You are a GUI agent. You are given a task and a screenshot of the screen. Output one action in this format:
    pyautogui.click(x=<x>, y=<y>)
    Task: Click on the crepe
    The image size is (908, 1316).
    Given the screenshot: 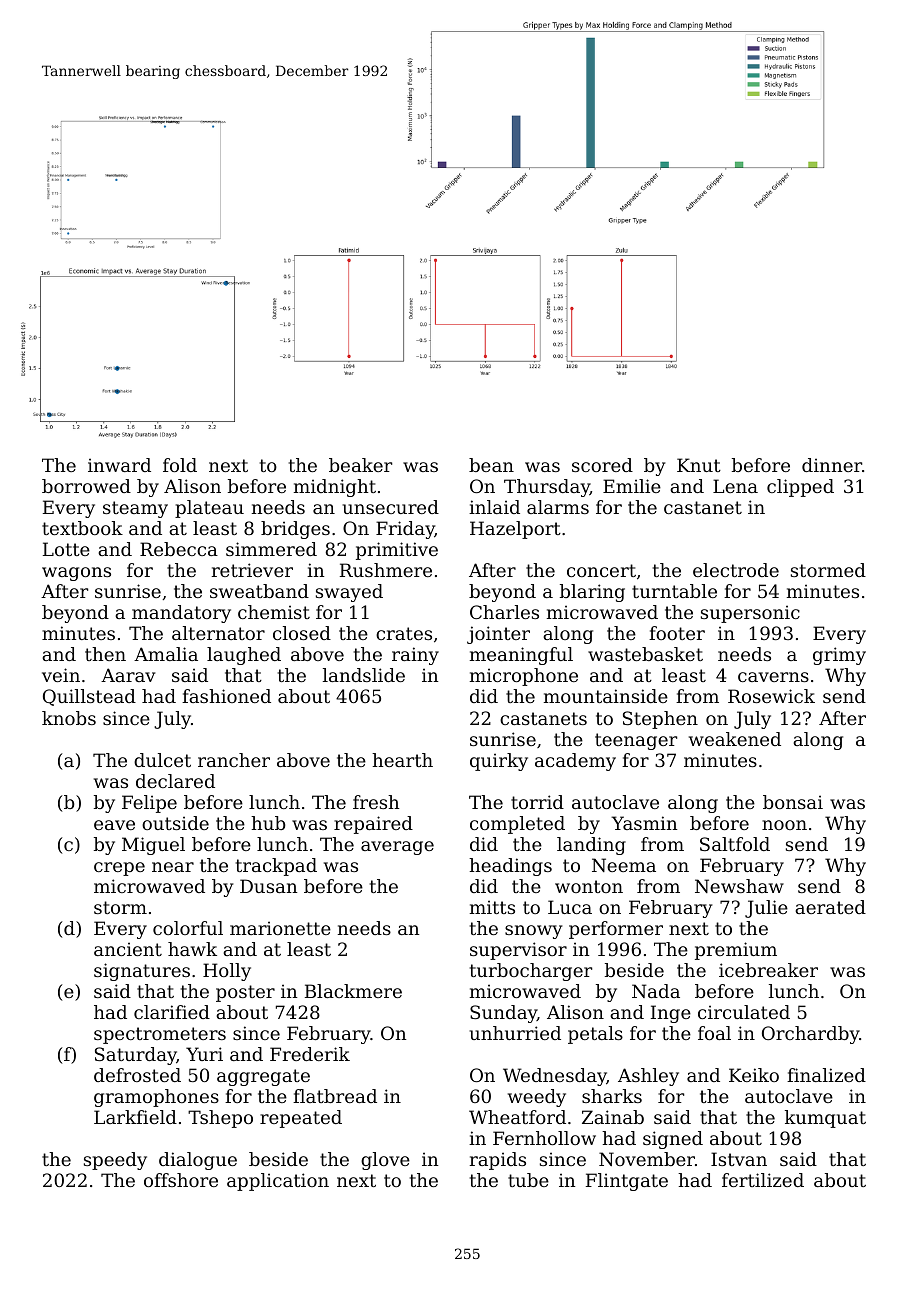 What is the action you would take?
    pyautogui.click(x=119, y=869)
